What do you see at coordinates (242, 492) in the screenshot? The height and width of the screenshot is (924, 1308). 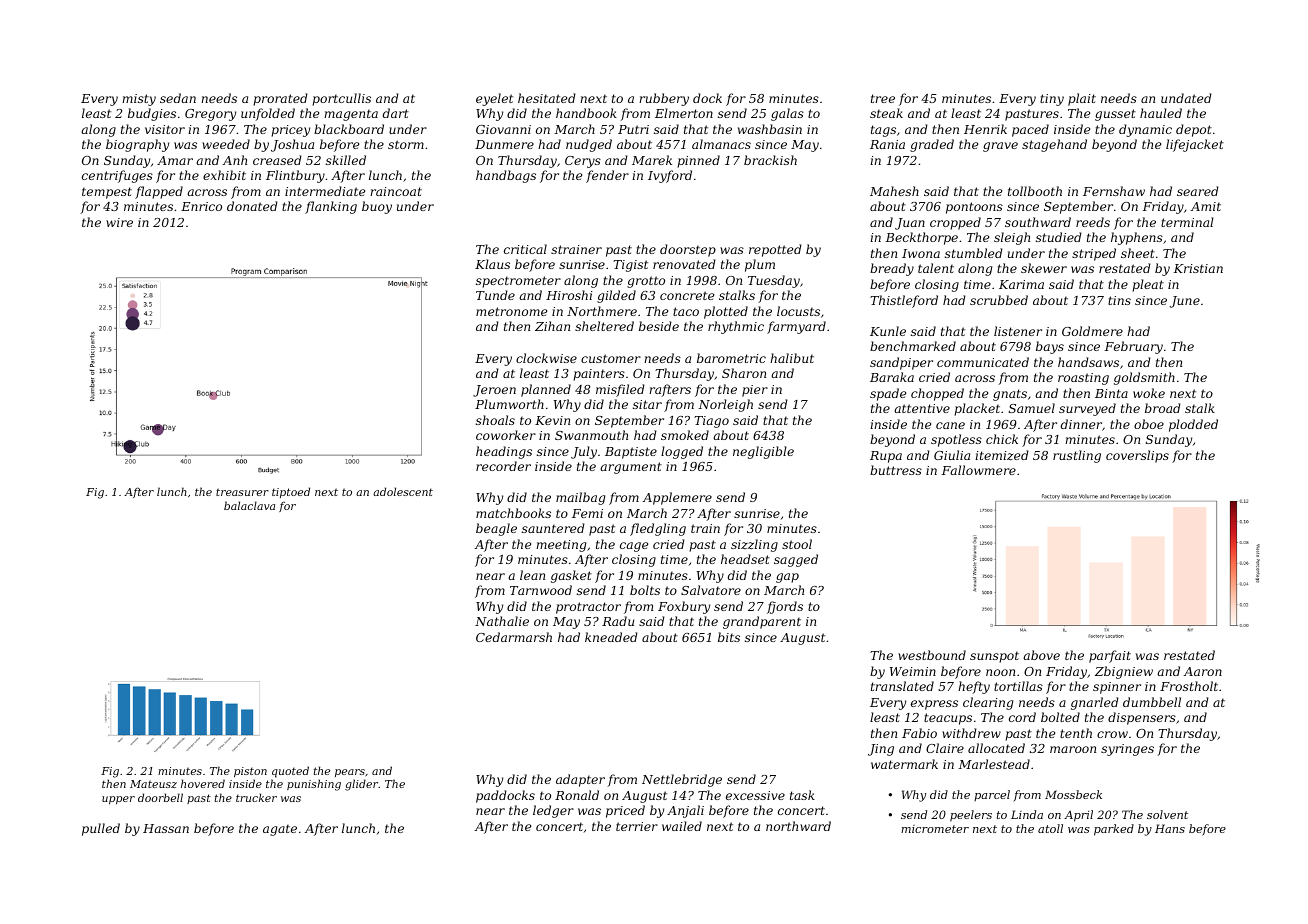 I see `treasurer` at bounding box center [242, 492].
